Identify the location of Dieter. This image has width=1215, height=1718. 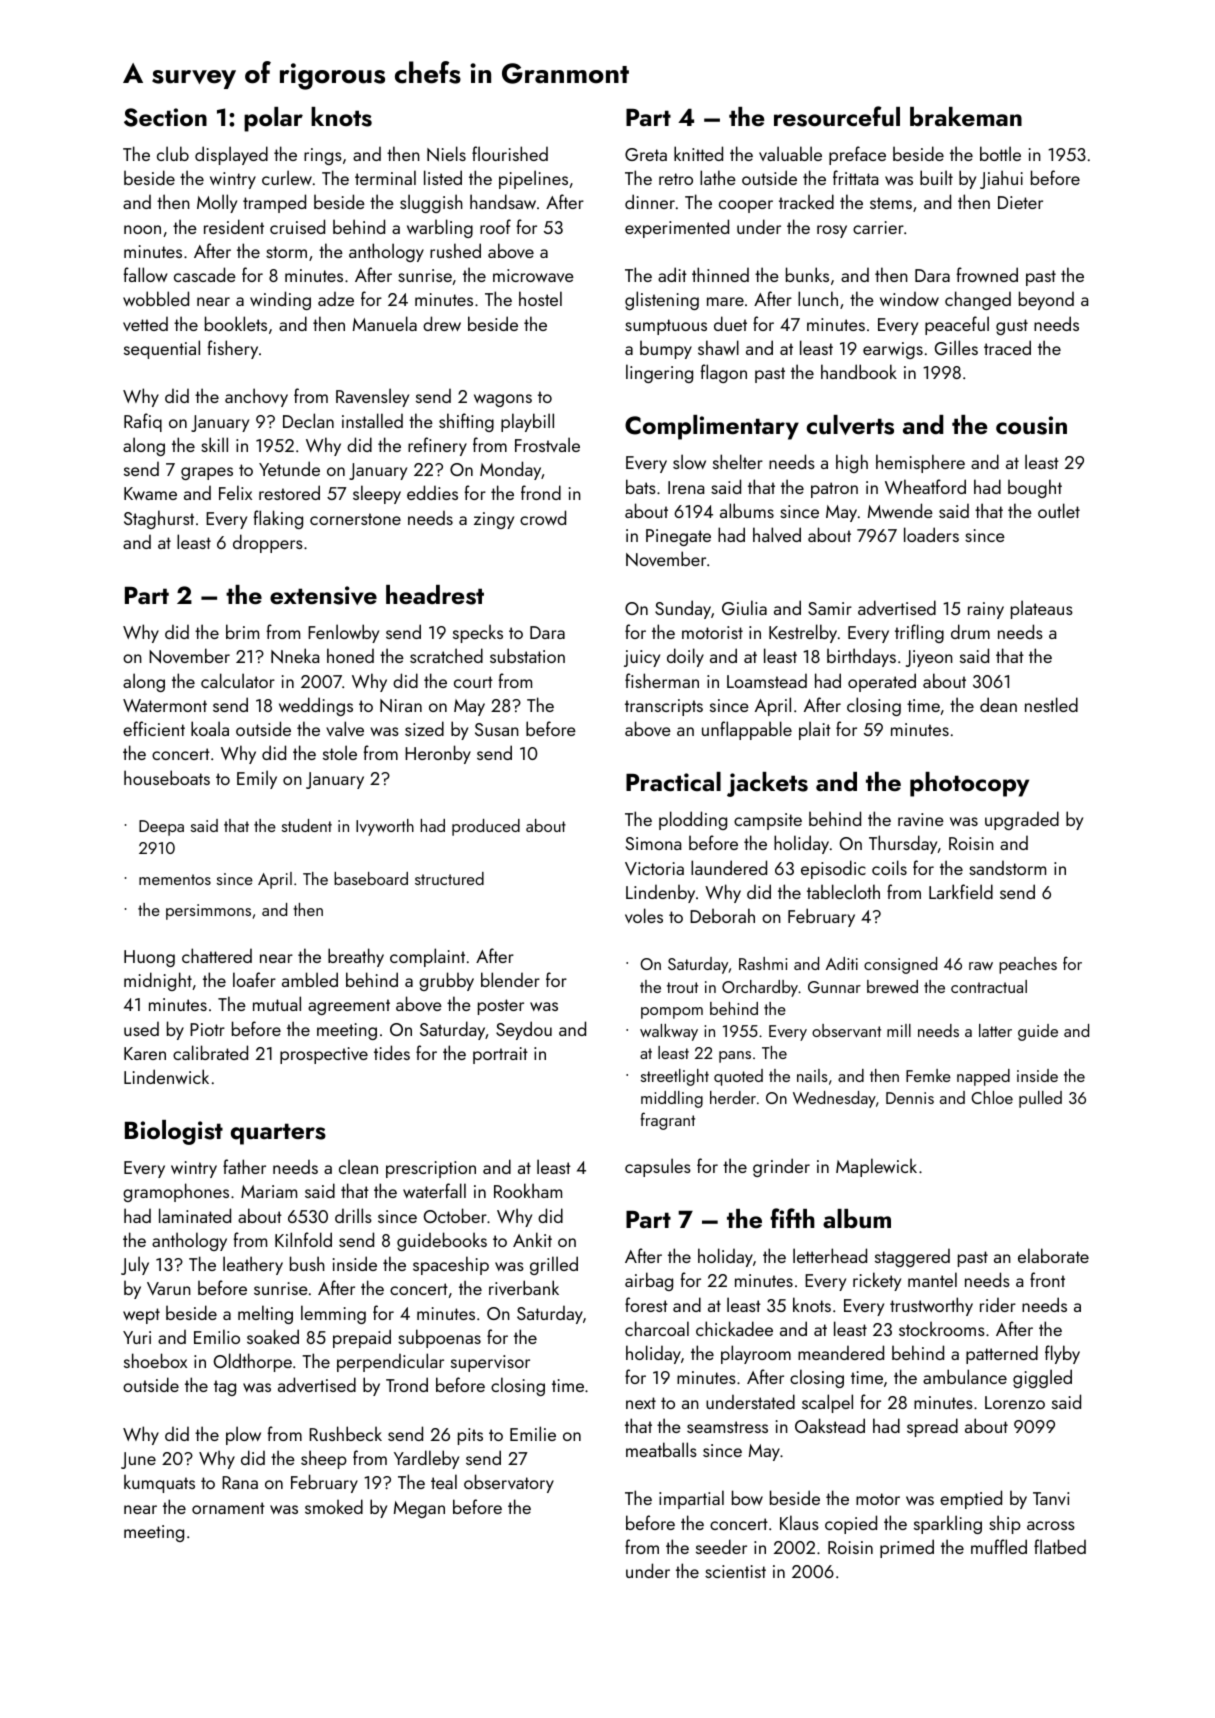
(1020, 202).
